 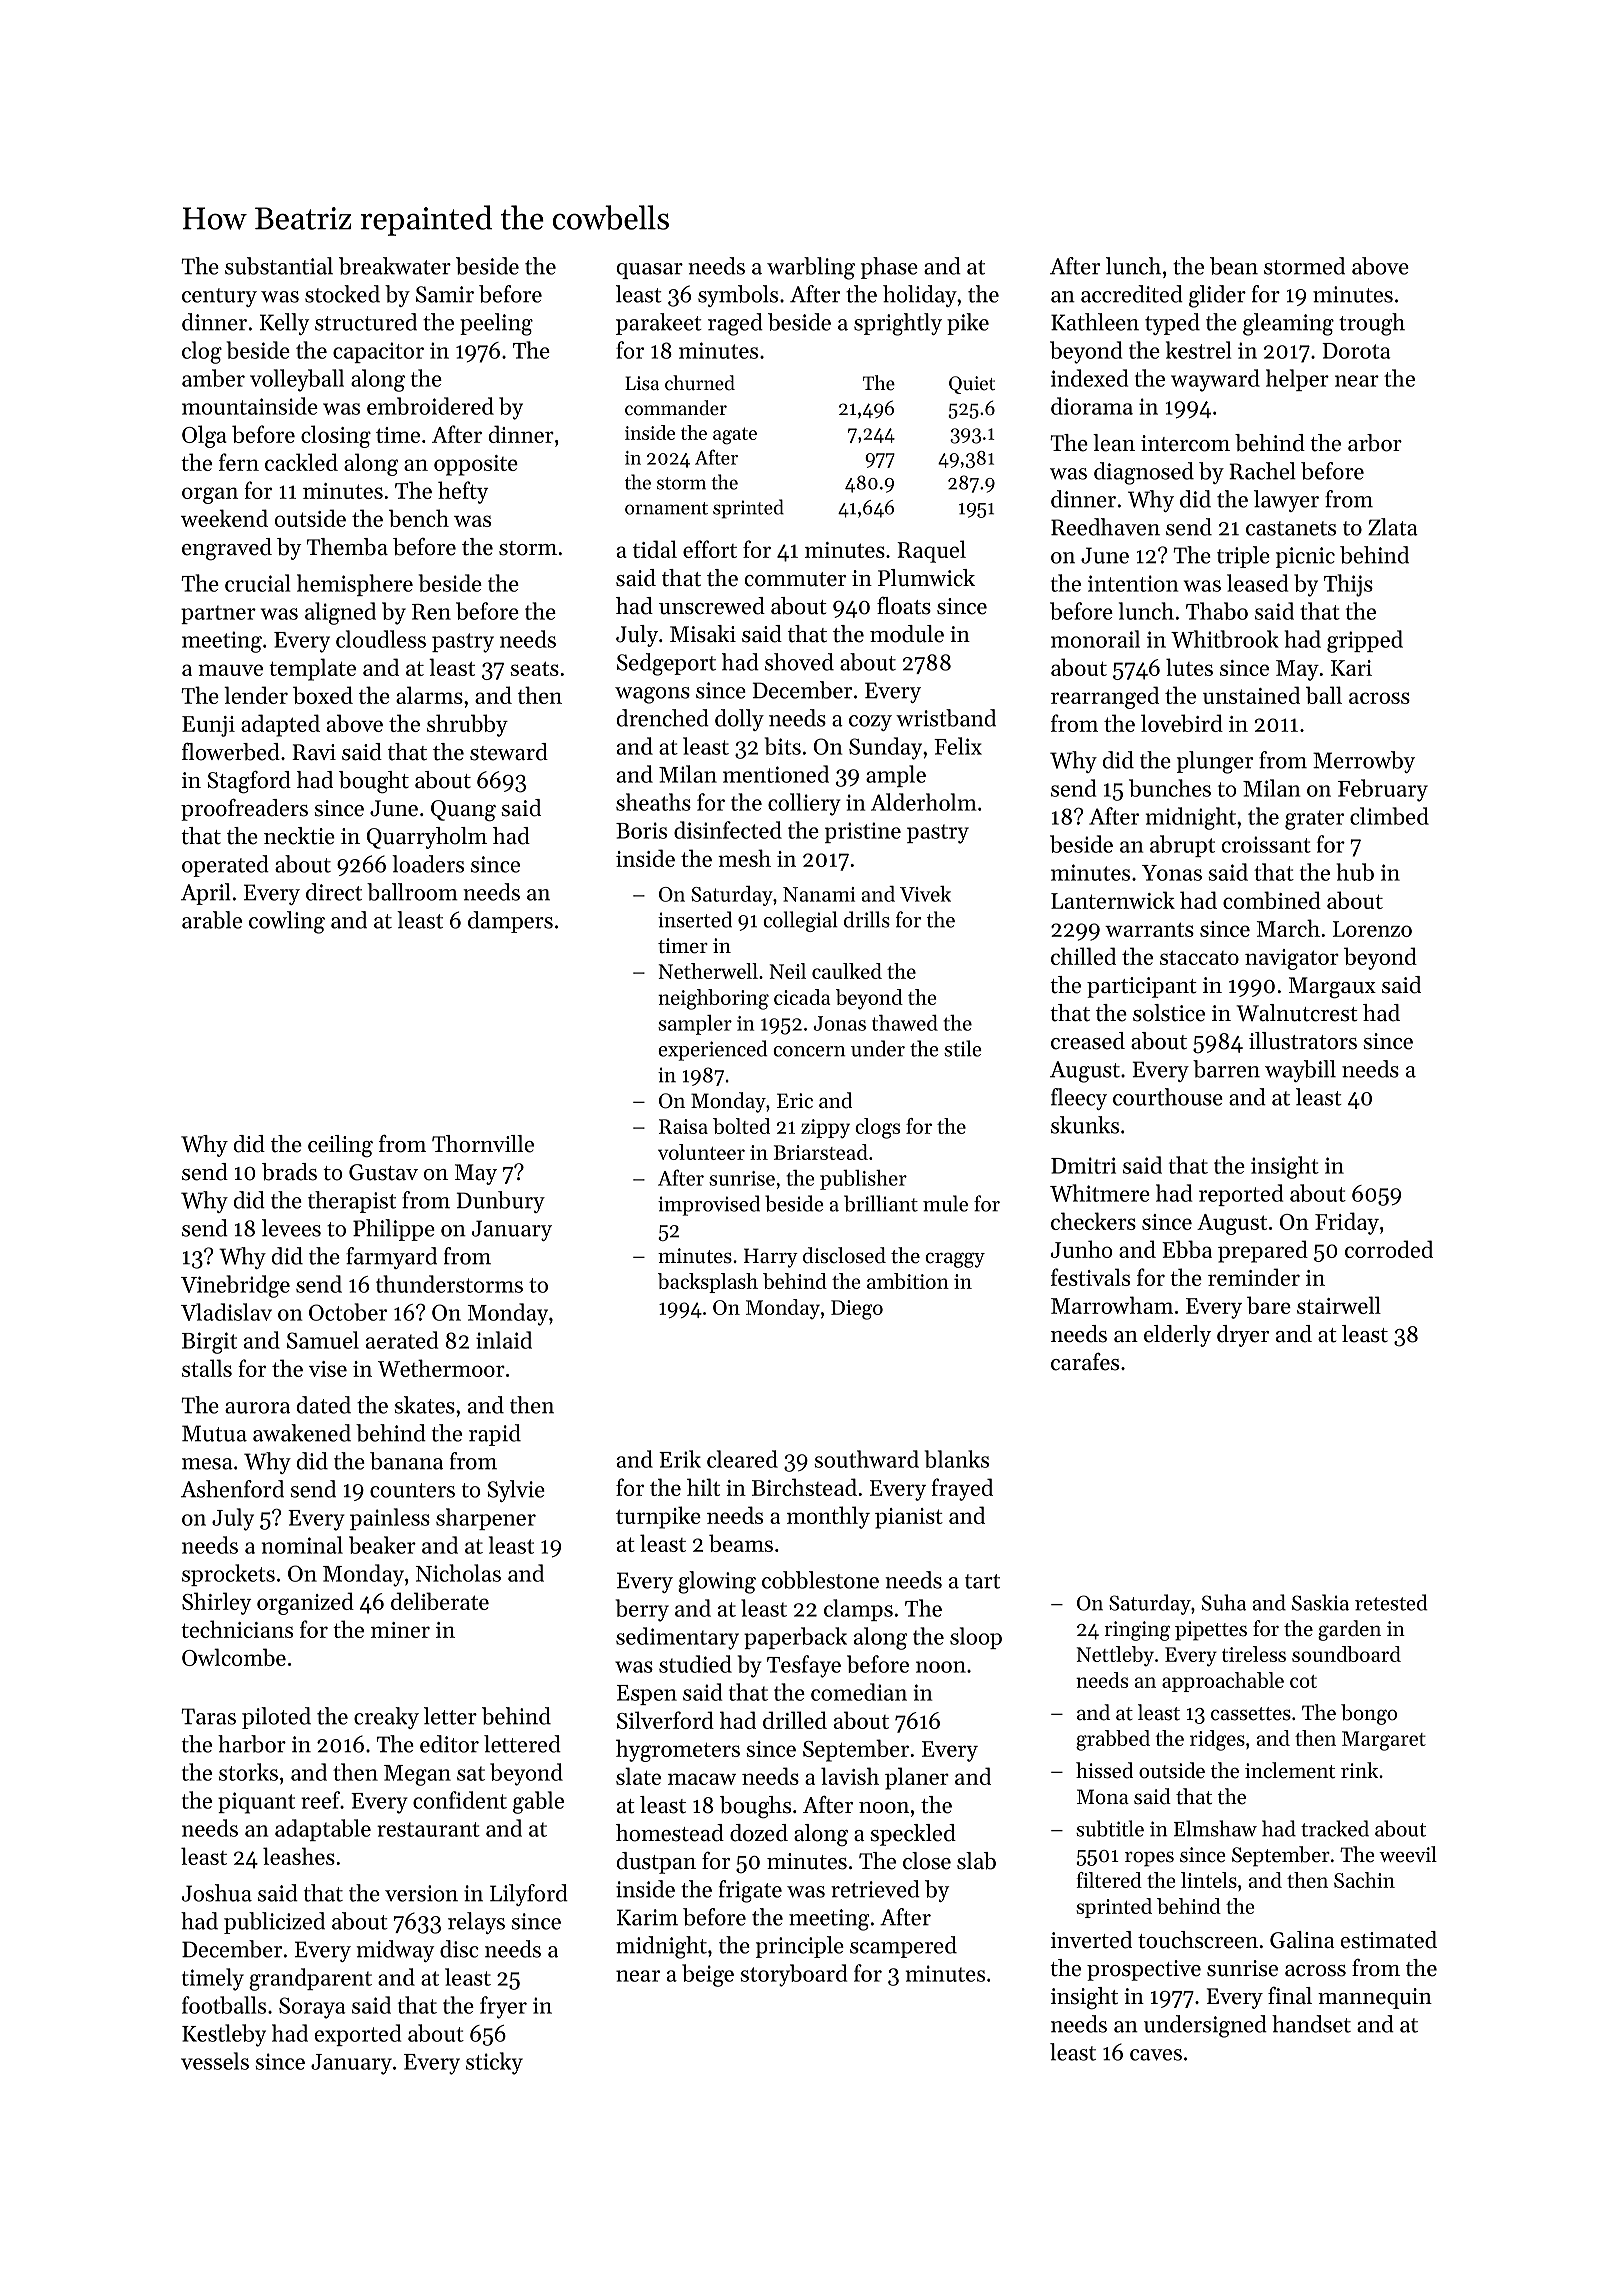 What do you see at coordinates (755, 1807) in the document?
I see `boughs` at bounding box center [755, 1807].
